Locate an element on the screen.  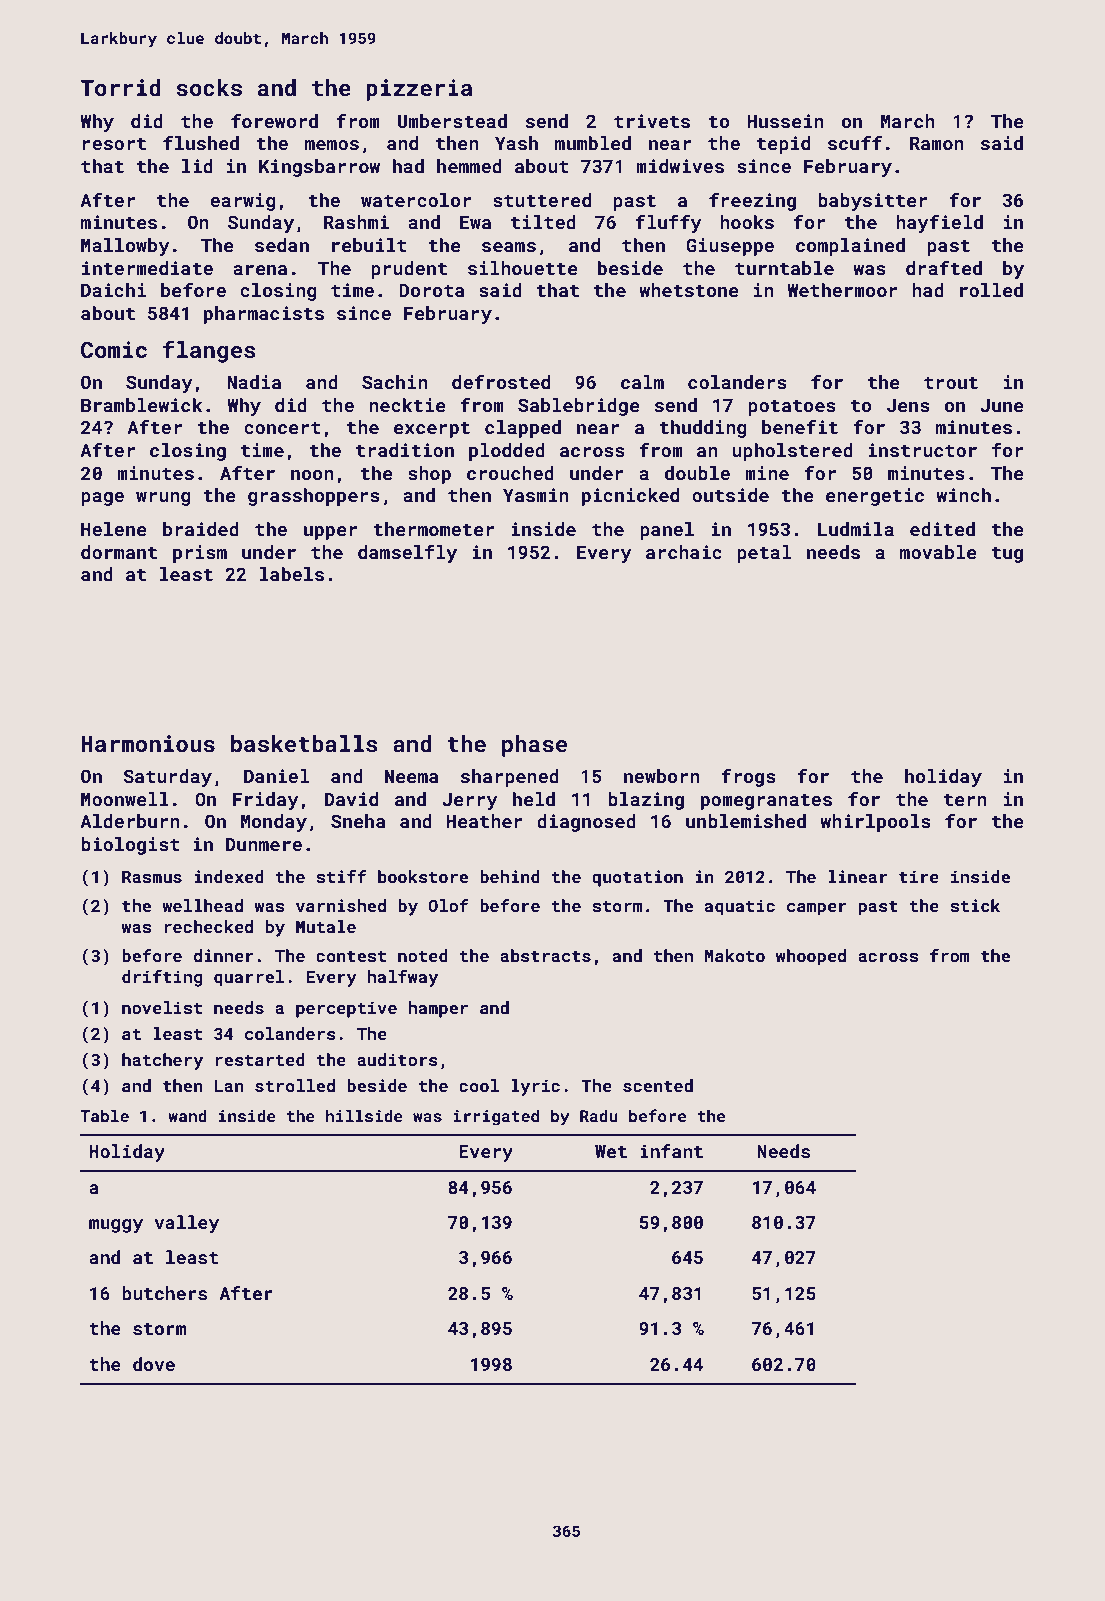
midwives is located at coordinates (680, 166).
